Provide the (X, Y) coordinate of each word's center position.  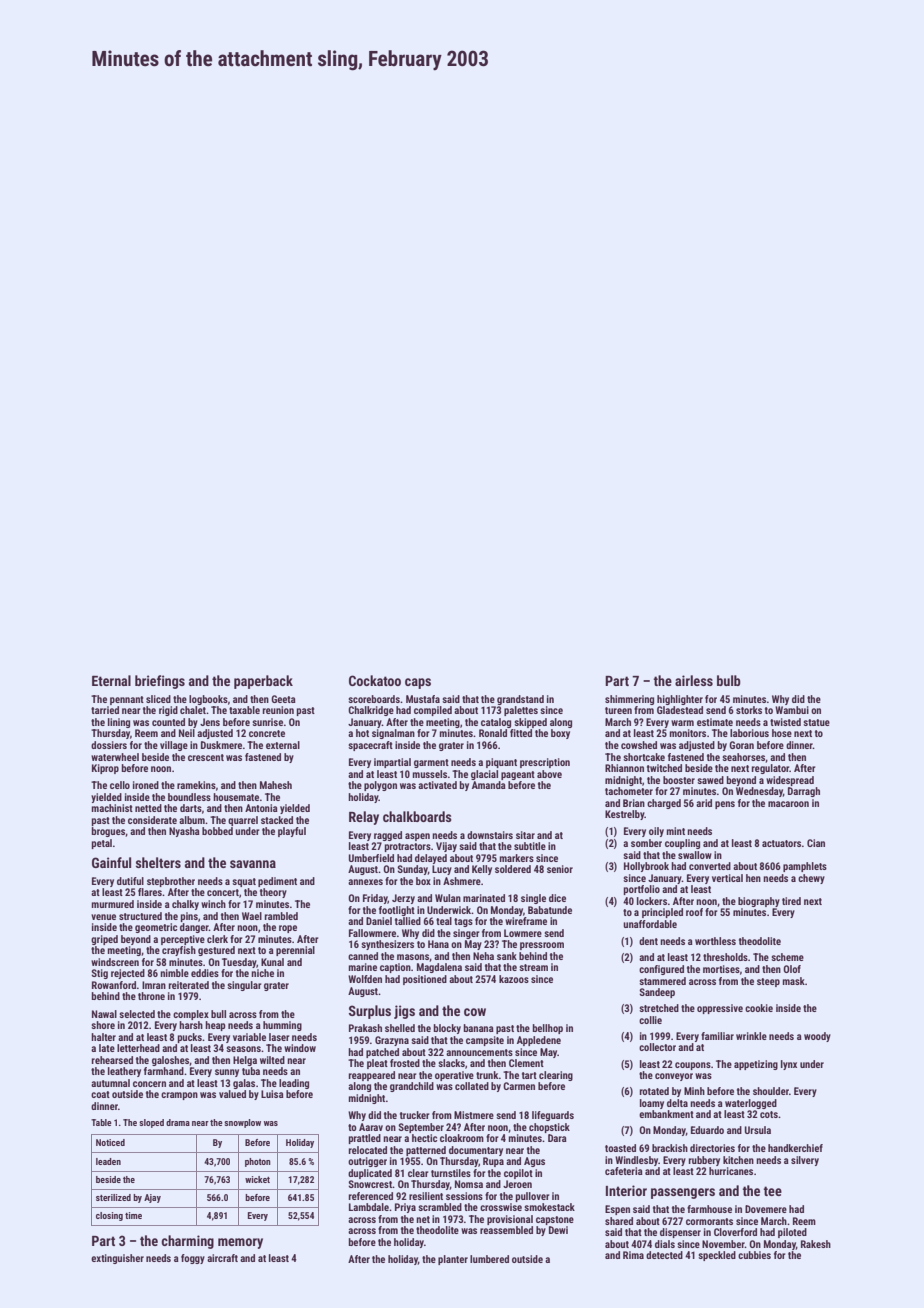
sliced (158, 699)
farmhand (164, 1071)
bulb (729, 680)
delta (677, 1103)
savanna (253, 864)
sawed (710, 780)
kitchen (738, 1160)
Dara (557, 1138)
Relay (364, 818)
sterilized (113, 1197)
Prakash (365, 1028)
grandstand (520, 700)
